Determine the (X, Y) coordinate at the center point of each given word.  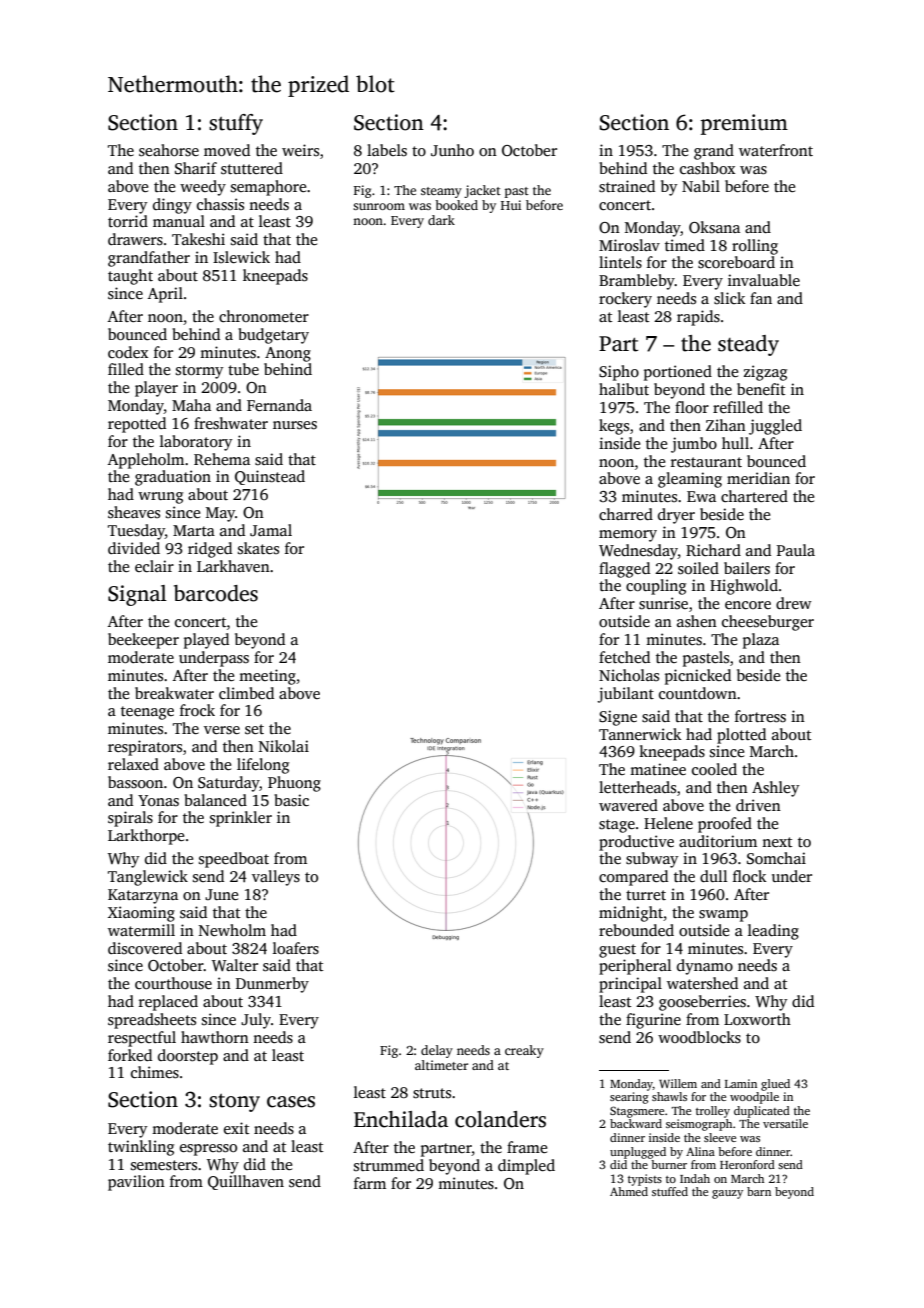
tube (243, 369)
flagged (624, 570)
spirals (130, 819)
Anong (288, 354)
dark (441, 220)
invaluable (764, 280)
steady (748, 345)
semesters (164, 1165)
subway (652, 860)
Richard (713, 550)
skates (258, 548)
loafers (296, 948)
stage (617, 826)
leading (773, 932)
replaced (168, 1003)
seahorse (169, 150)
